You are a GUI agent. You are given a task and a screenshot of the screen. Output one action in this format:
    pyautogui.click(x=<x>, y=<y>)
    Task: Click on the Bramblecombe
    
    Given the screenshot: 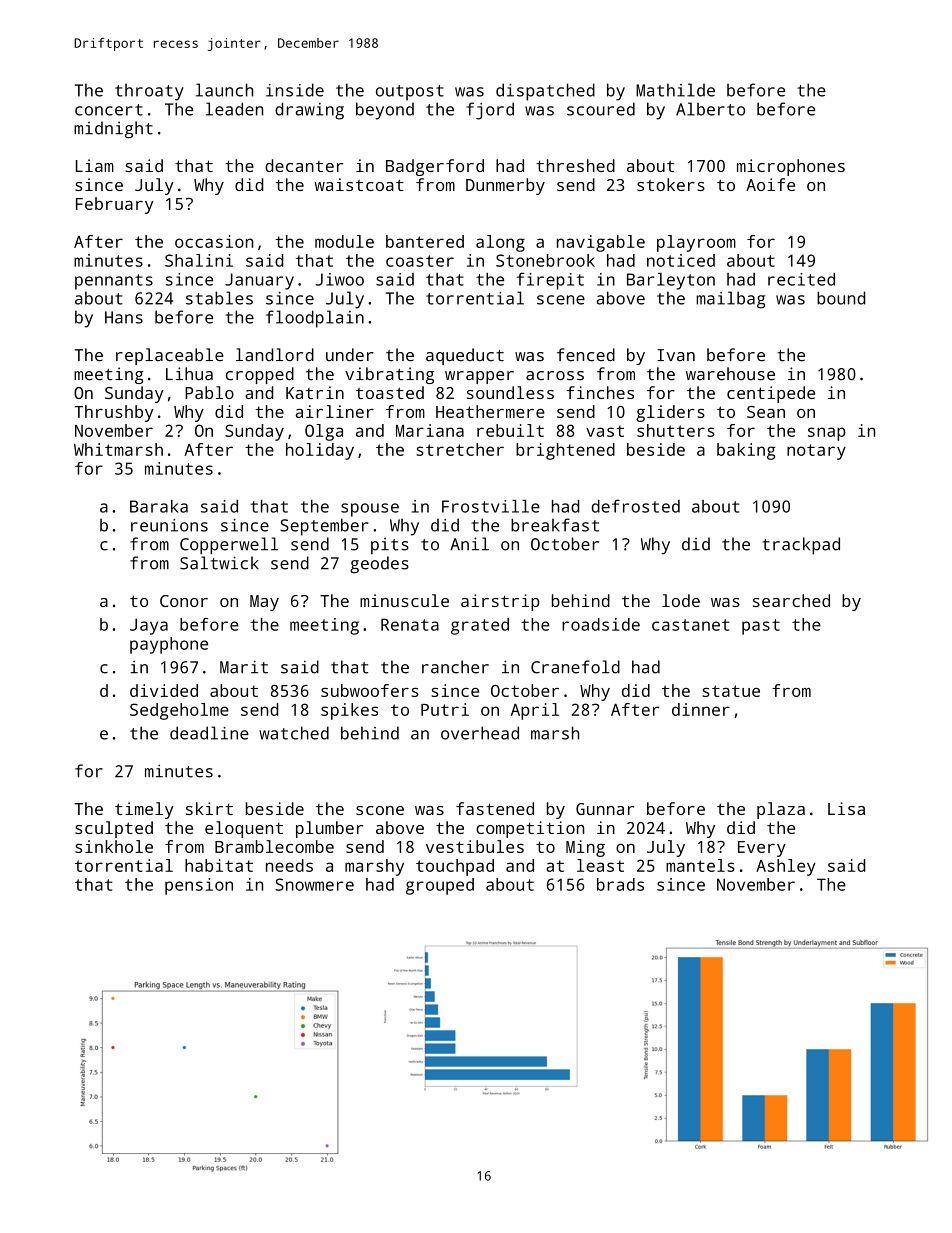 What is the action you would take?
    pyautogui.click(x=274, y=846)
